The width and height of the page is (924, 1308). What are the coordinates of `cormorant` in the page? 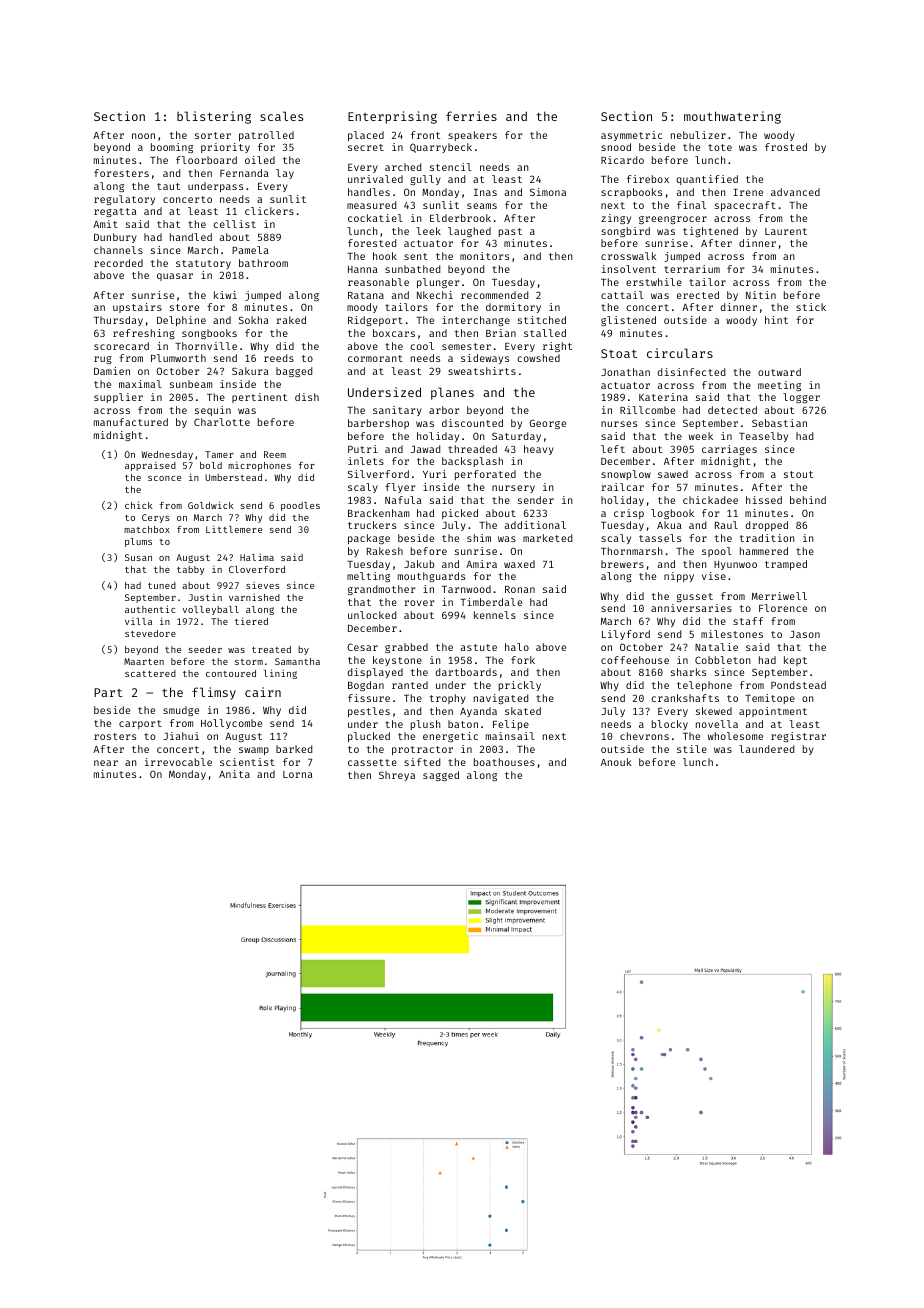 It's located at (375, 358).
